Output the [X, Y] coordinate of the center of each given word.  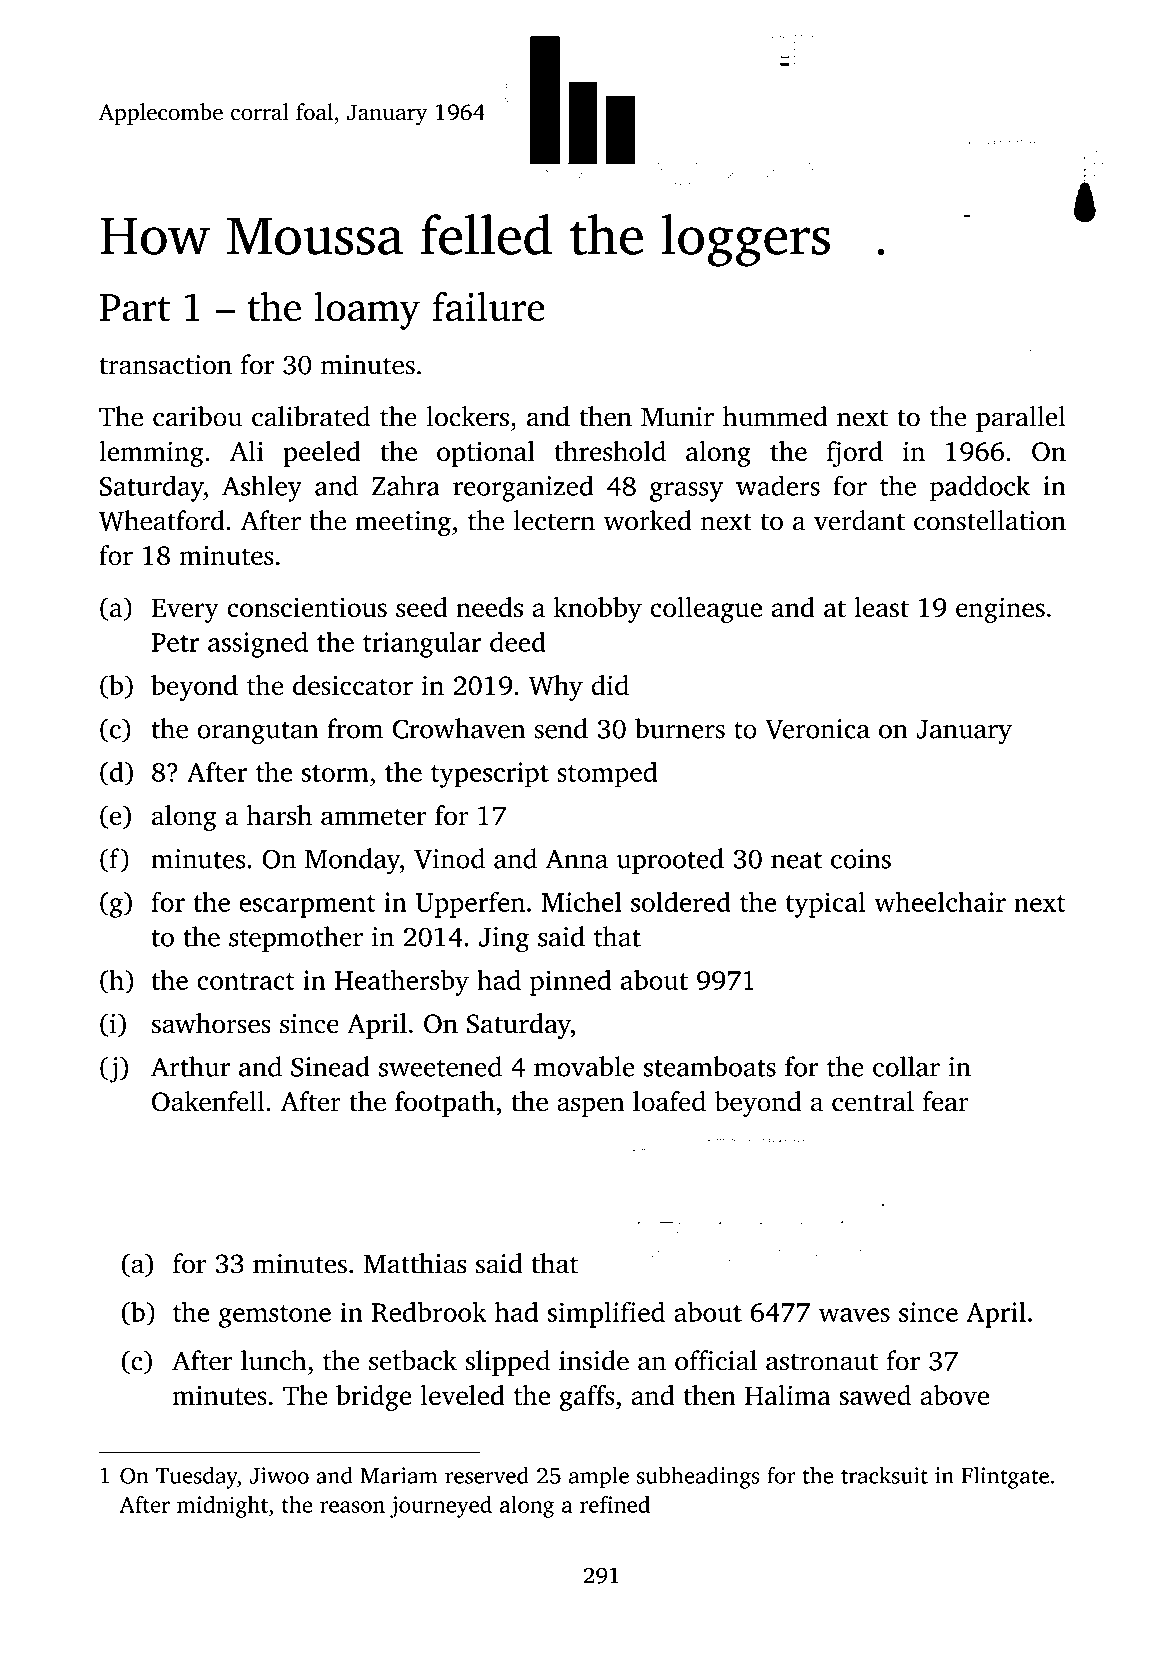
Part [135, 308]
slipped [508, 1363]
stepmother [296, 939]
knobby [598, 610]
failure [489, 306]
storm [335, 773]
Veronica [817, 729]
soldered [681, 901]
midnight [222, 1507]
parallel [1021, 419]
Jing [504, 940]
